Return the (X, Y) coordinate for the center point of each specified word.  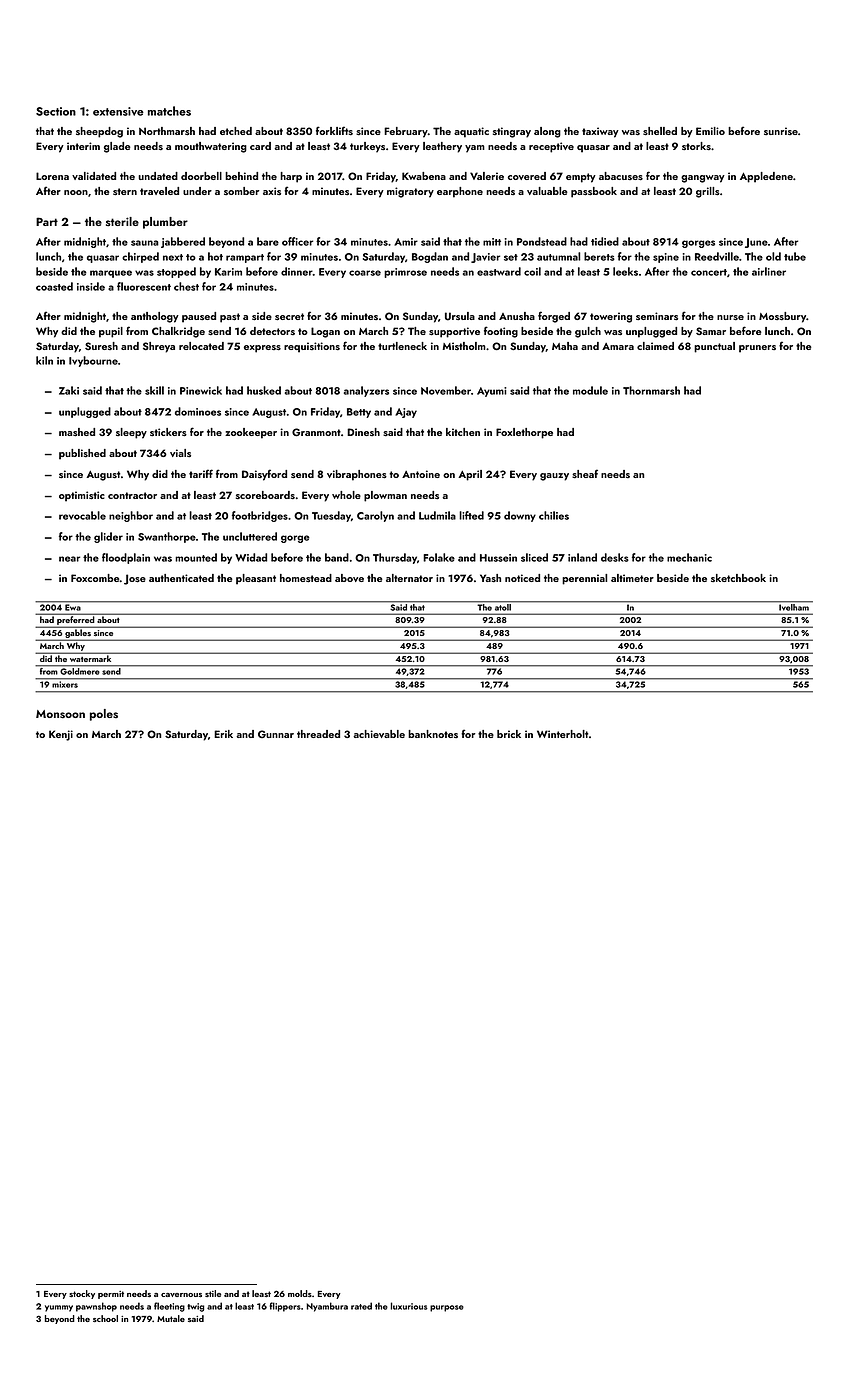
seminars (657, 316)
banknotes (433, 734)
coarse (365, 273)
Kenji (61, 735)
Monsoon (60, 714)
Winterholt (562, 734)
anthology (155, 317)
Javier (485, 258)
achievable (379, 734)
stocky (82, 1294)
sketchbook (738, 578)
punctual (714, 347)
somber (241, 191)
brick (509, 734)
